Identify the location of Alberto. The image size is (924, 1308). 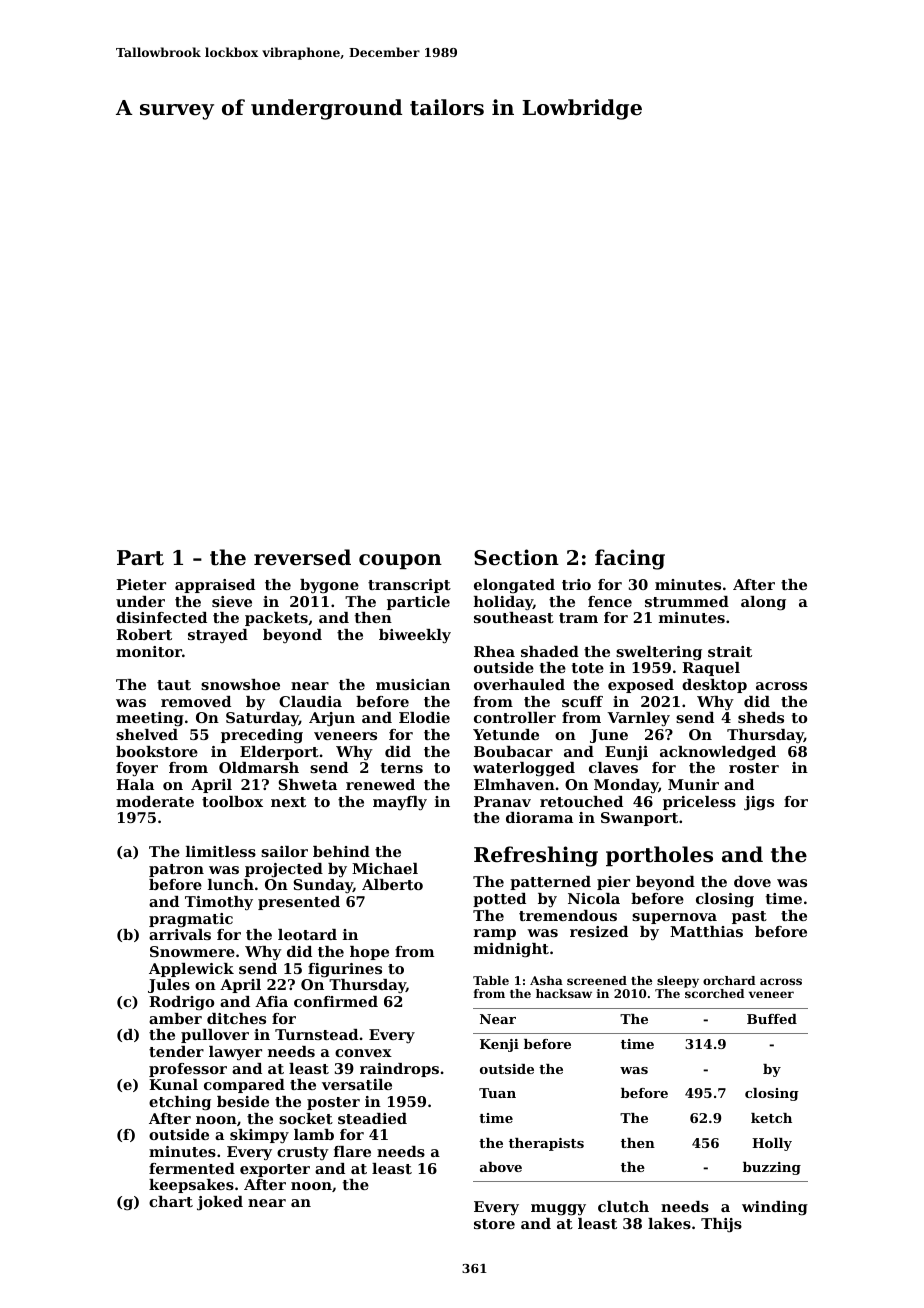
(392, 884).
